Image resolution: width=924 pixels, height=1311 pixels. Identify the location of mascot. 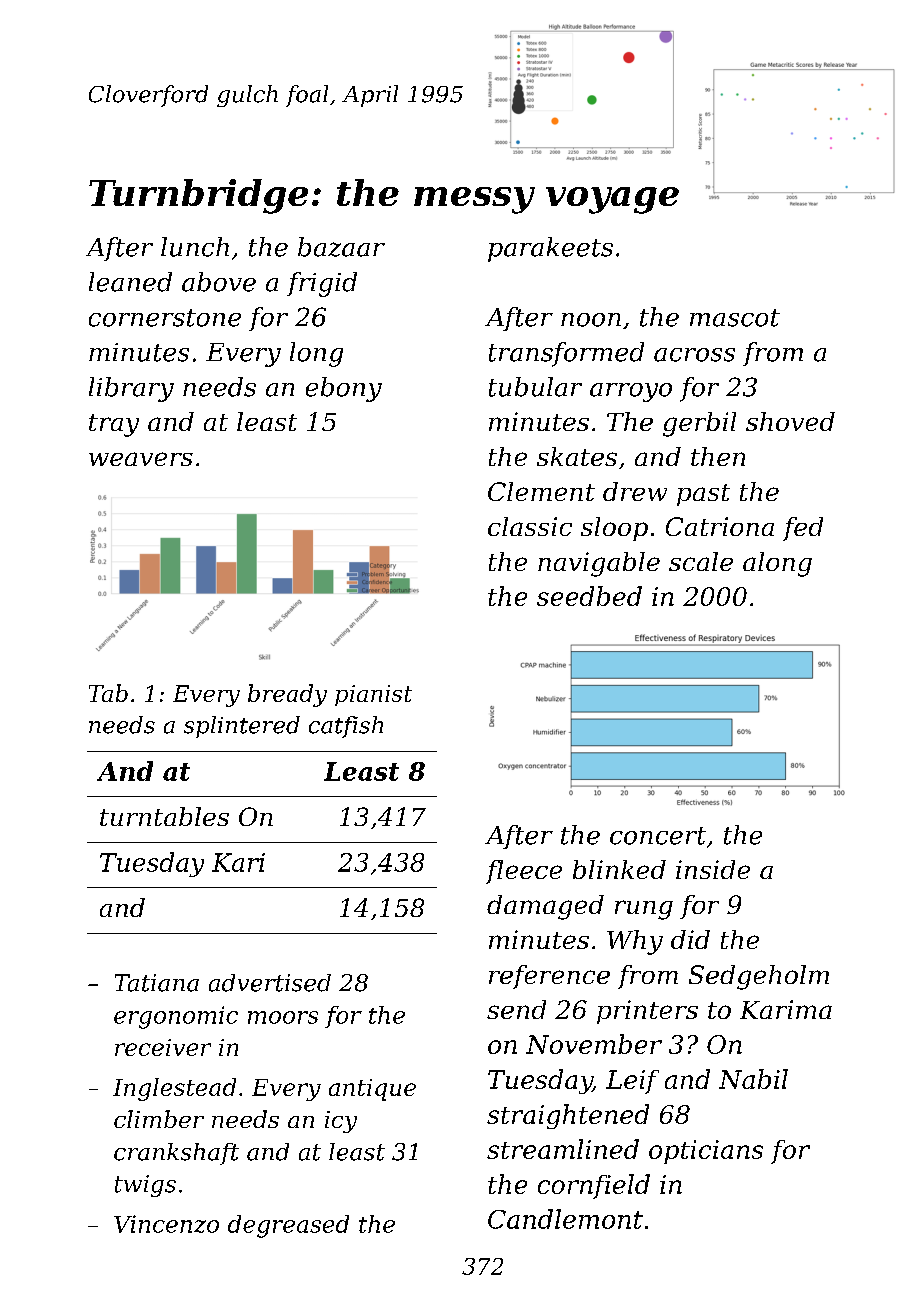
(735, 318).
